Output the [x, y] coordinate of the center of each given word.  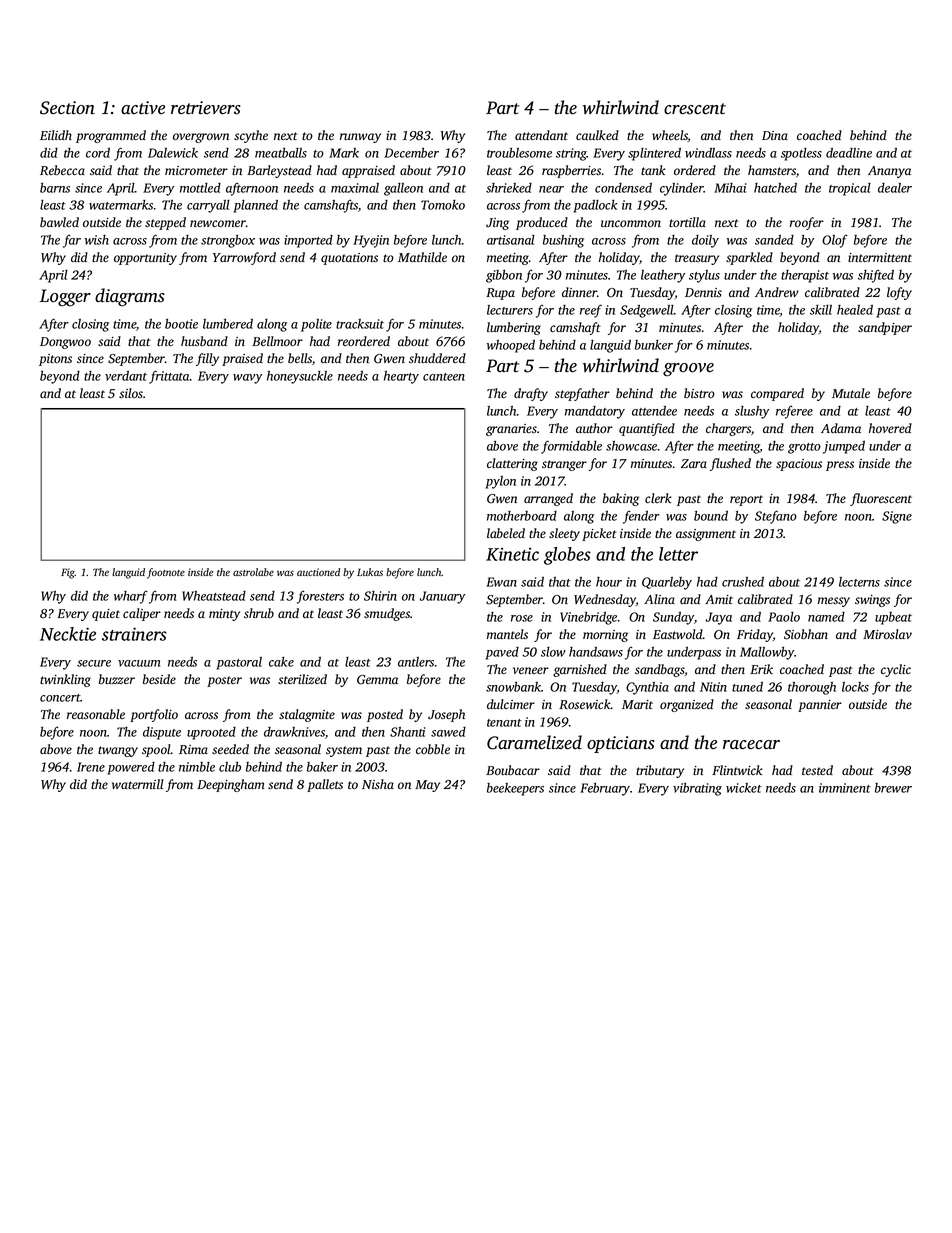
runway [360, 138]
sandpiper [885, 328]
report [746, 500]
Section [67, 108]
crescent [695, 109]
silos [131, 393]
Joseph [446, 715]
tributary [660, 771]
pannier [820, 706]
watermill [138, 784]
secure [94, 663]
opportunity [145, 259]
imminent [845, 788]
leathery [663, 276]
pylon [500, 482]
